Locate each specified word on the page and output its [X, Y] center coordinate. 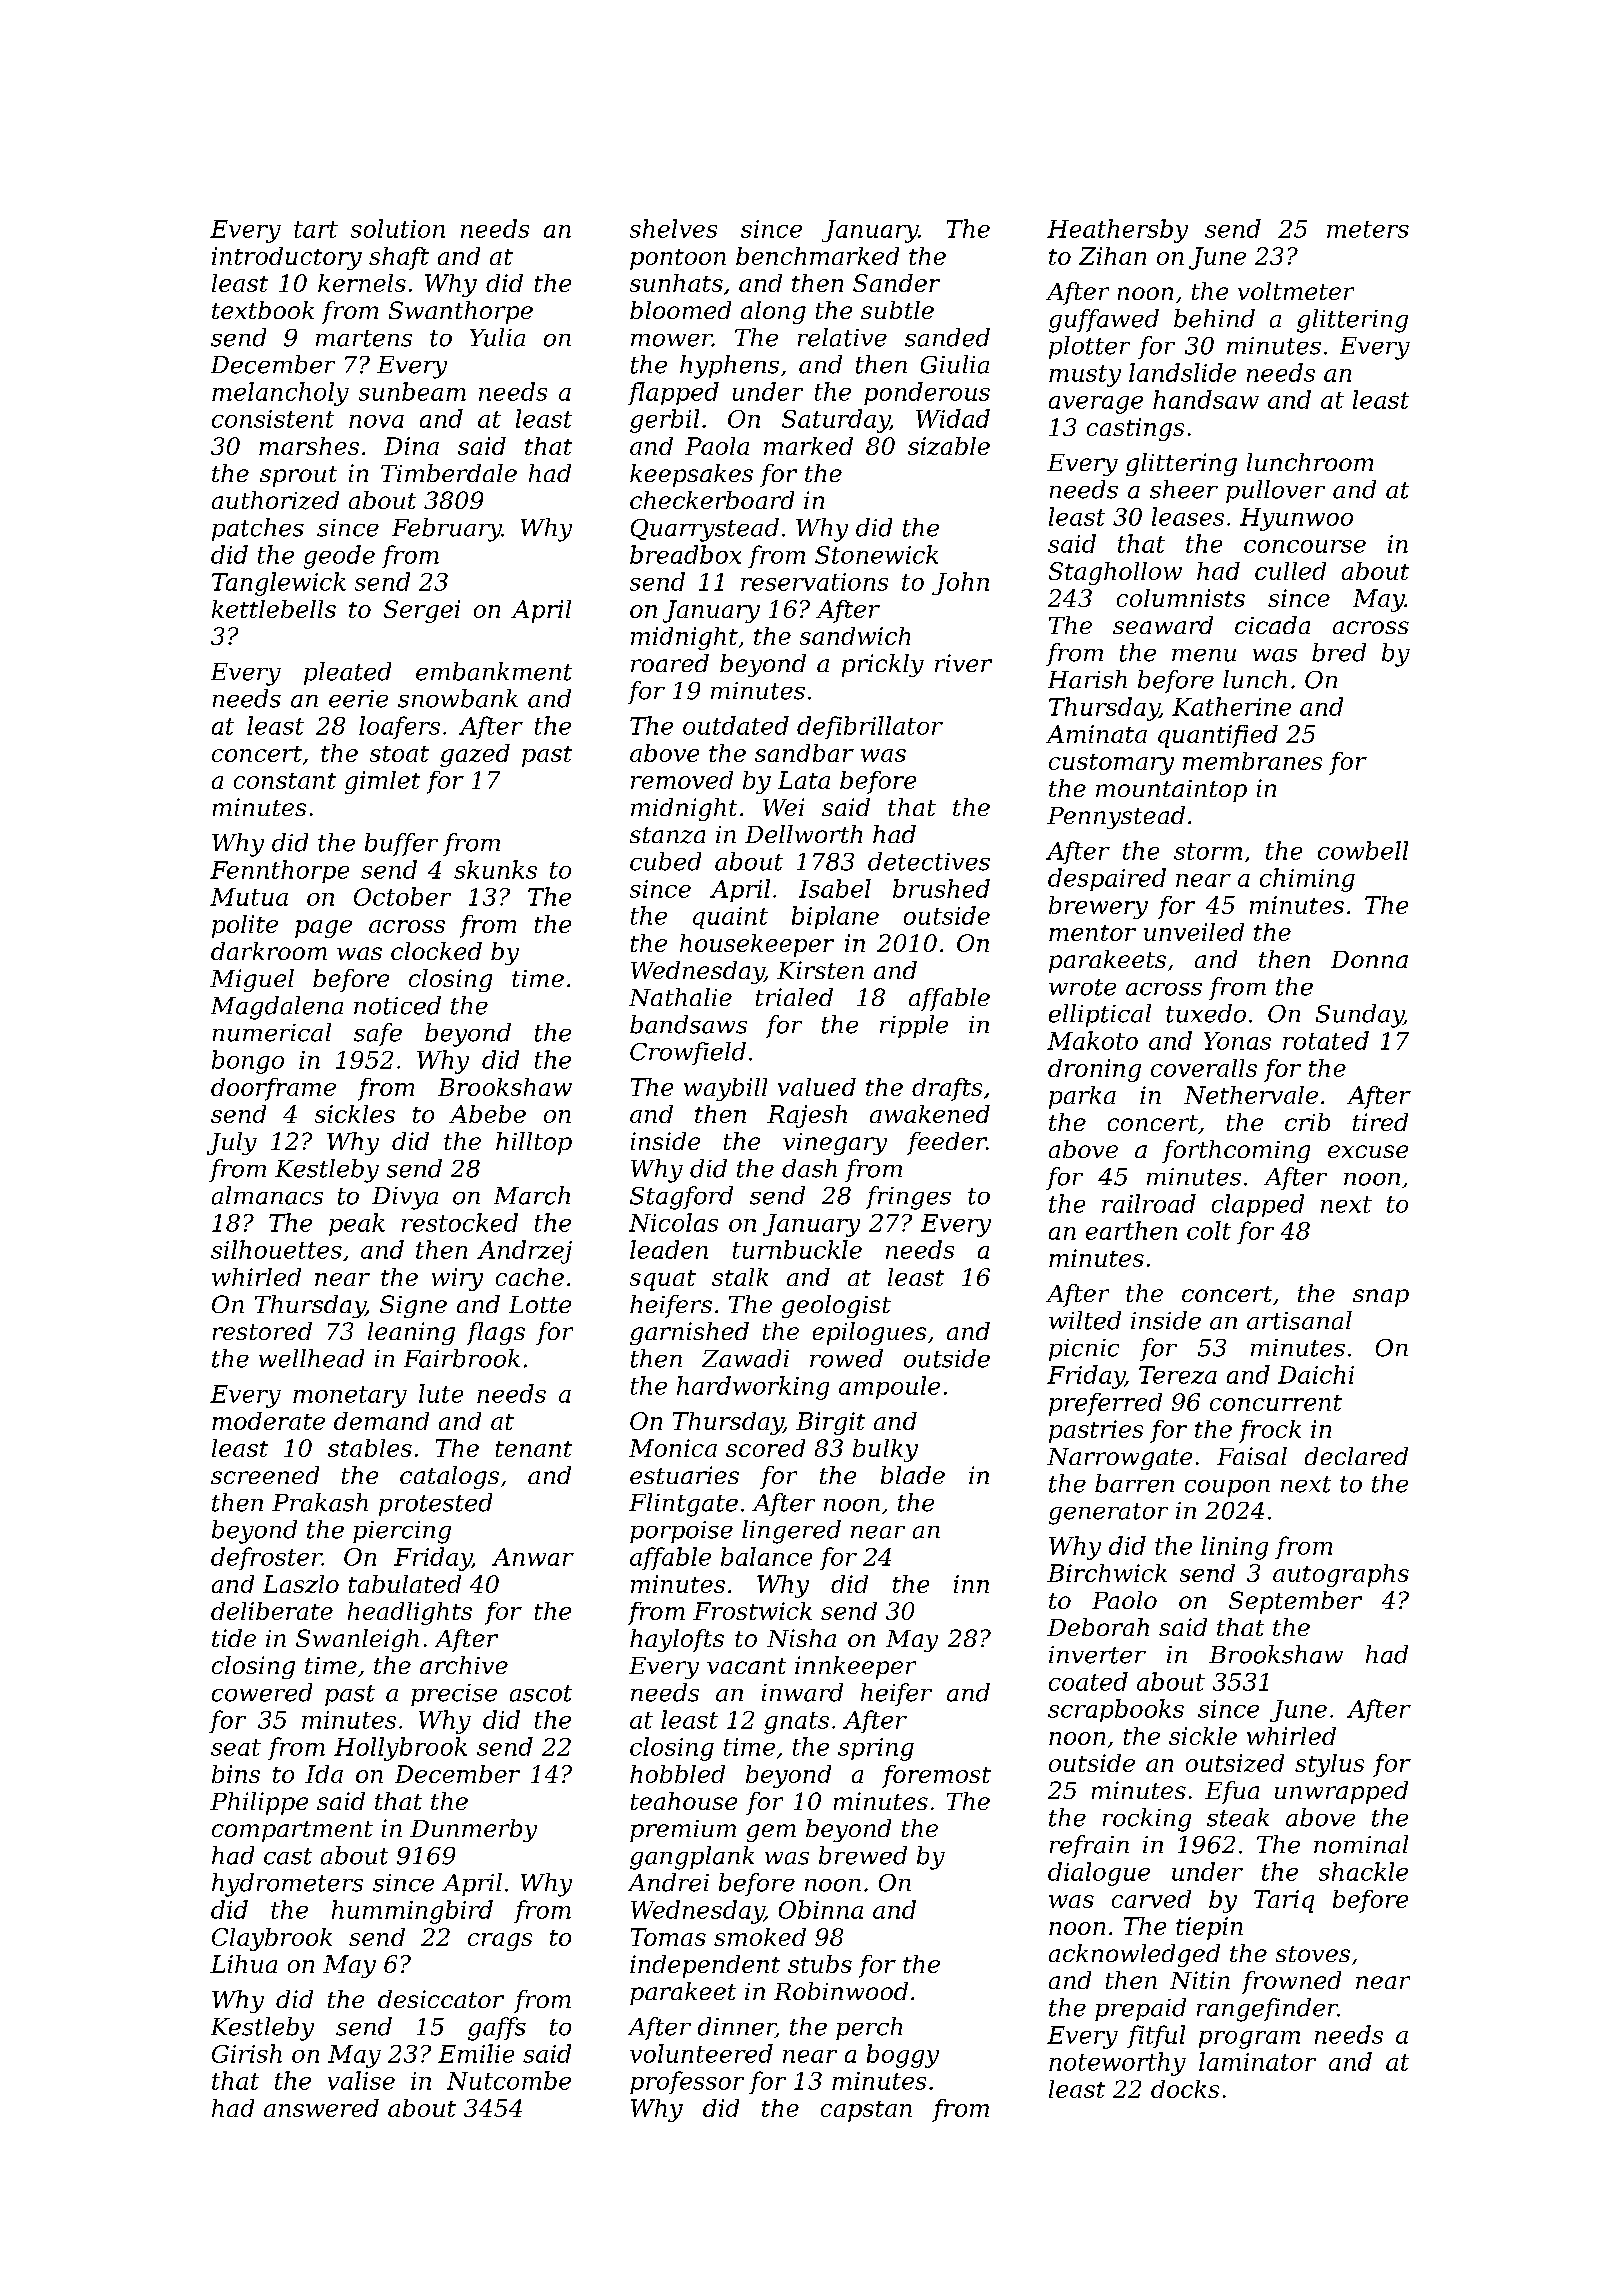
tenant [534, 1449]
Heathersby [1117, 231]
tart [316, 229]
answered [321, 2108]
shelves [673, 228]
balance [766, 1556]
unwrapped [1341, 1792]
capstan [866, 2111]
